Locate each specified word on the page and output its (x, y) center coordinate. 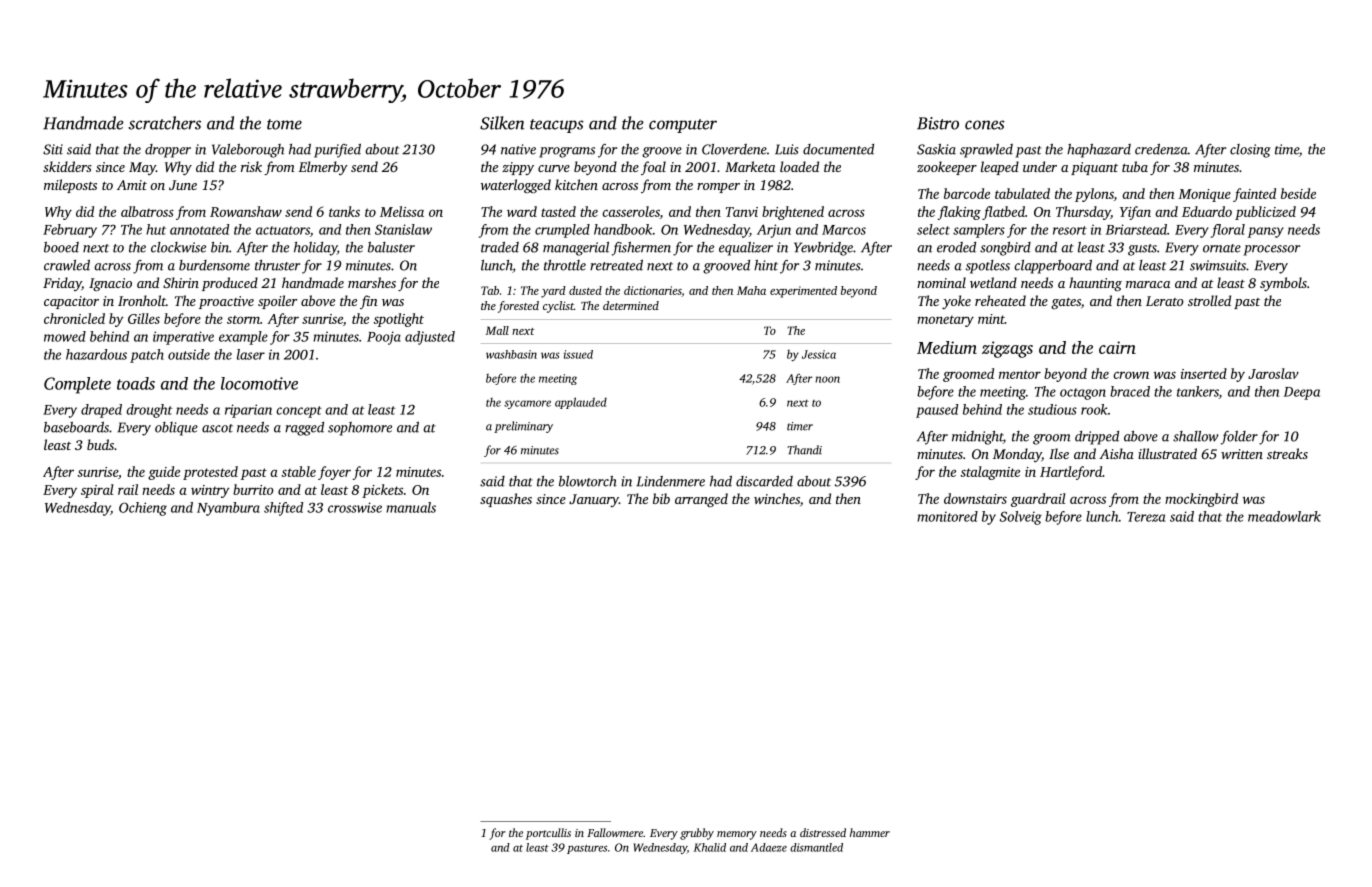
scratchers (165, 123)
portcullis (548, 834)
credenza (1161, 149)
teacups (557, 126)
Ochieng (143, 509)
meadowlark (1284, 516)
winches (777, 498)
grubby (697, 834)
